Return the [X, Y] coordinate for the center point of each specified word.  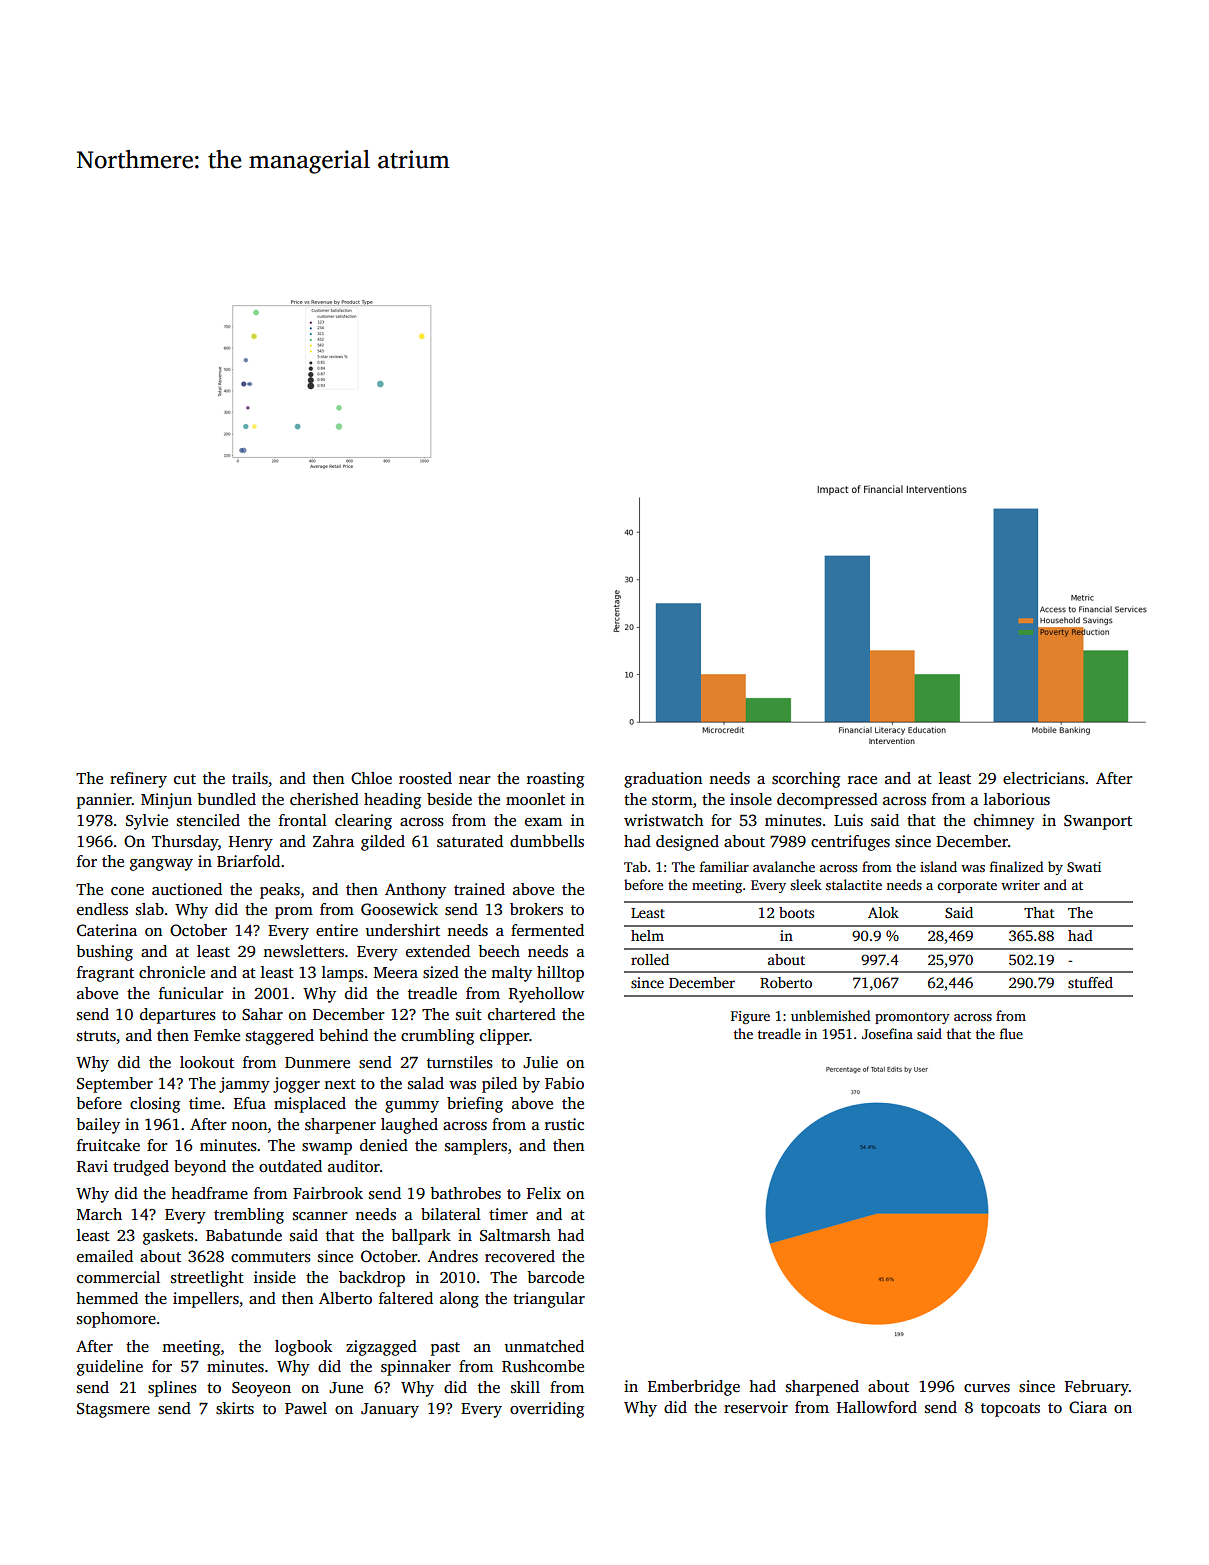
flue [1011, 1033]
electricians [1044, 778]
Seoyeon [261, 1389]
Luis [848, 820]
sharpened [822, 1388]
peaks [280, 891]
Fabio [564, 1083]
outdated [290, 1166]
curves [987, 1388]
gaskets [168, 1237]
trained [479, 889]
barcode [555, 1277]
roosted [425, 778]
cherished [324, 799]
